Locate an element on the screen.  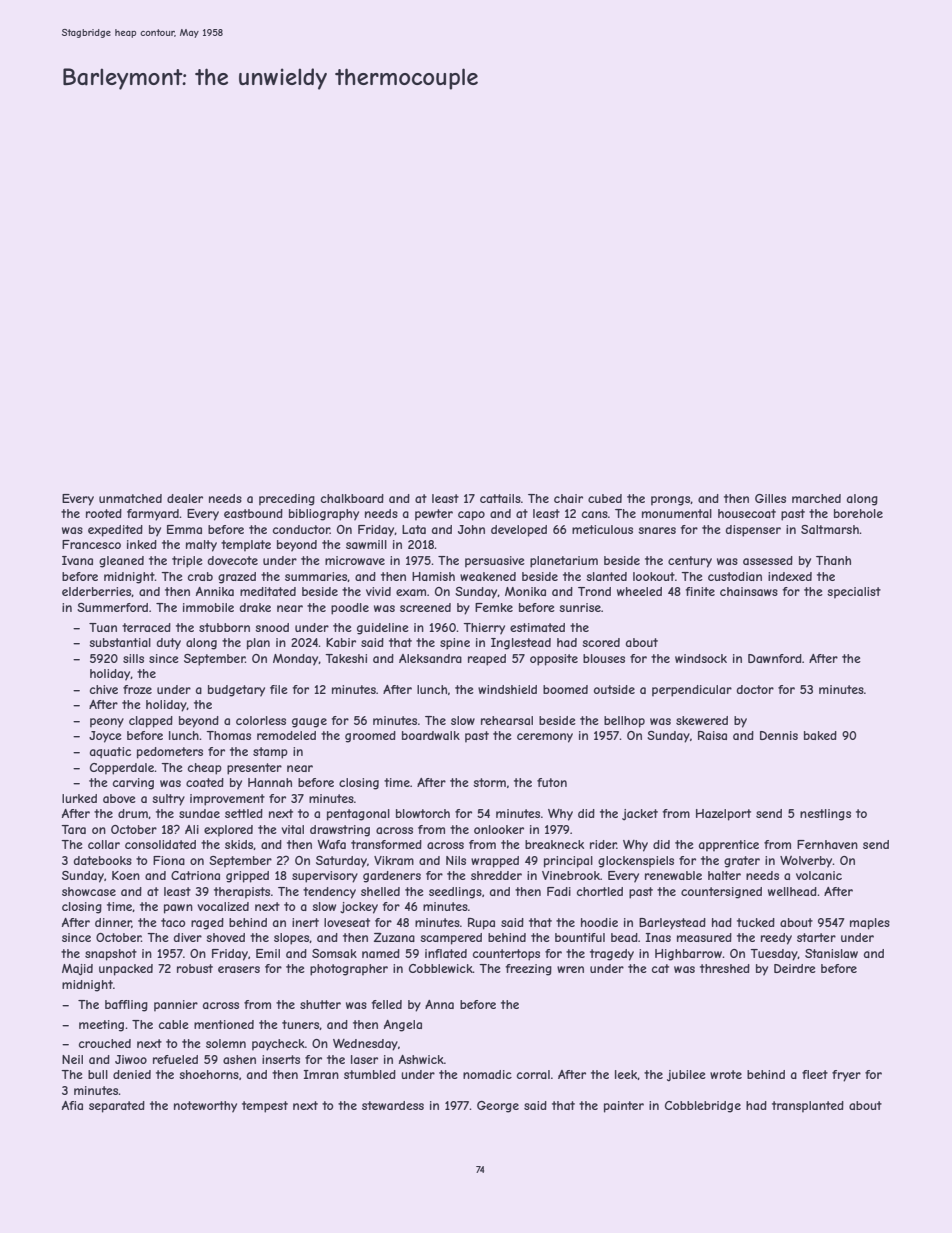
boomed is located at coordinates (565, 689).
